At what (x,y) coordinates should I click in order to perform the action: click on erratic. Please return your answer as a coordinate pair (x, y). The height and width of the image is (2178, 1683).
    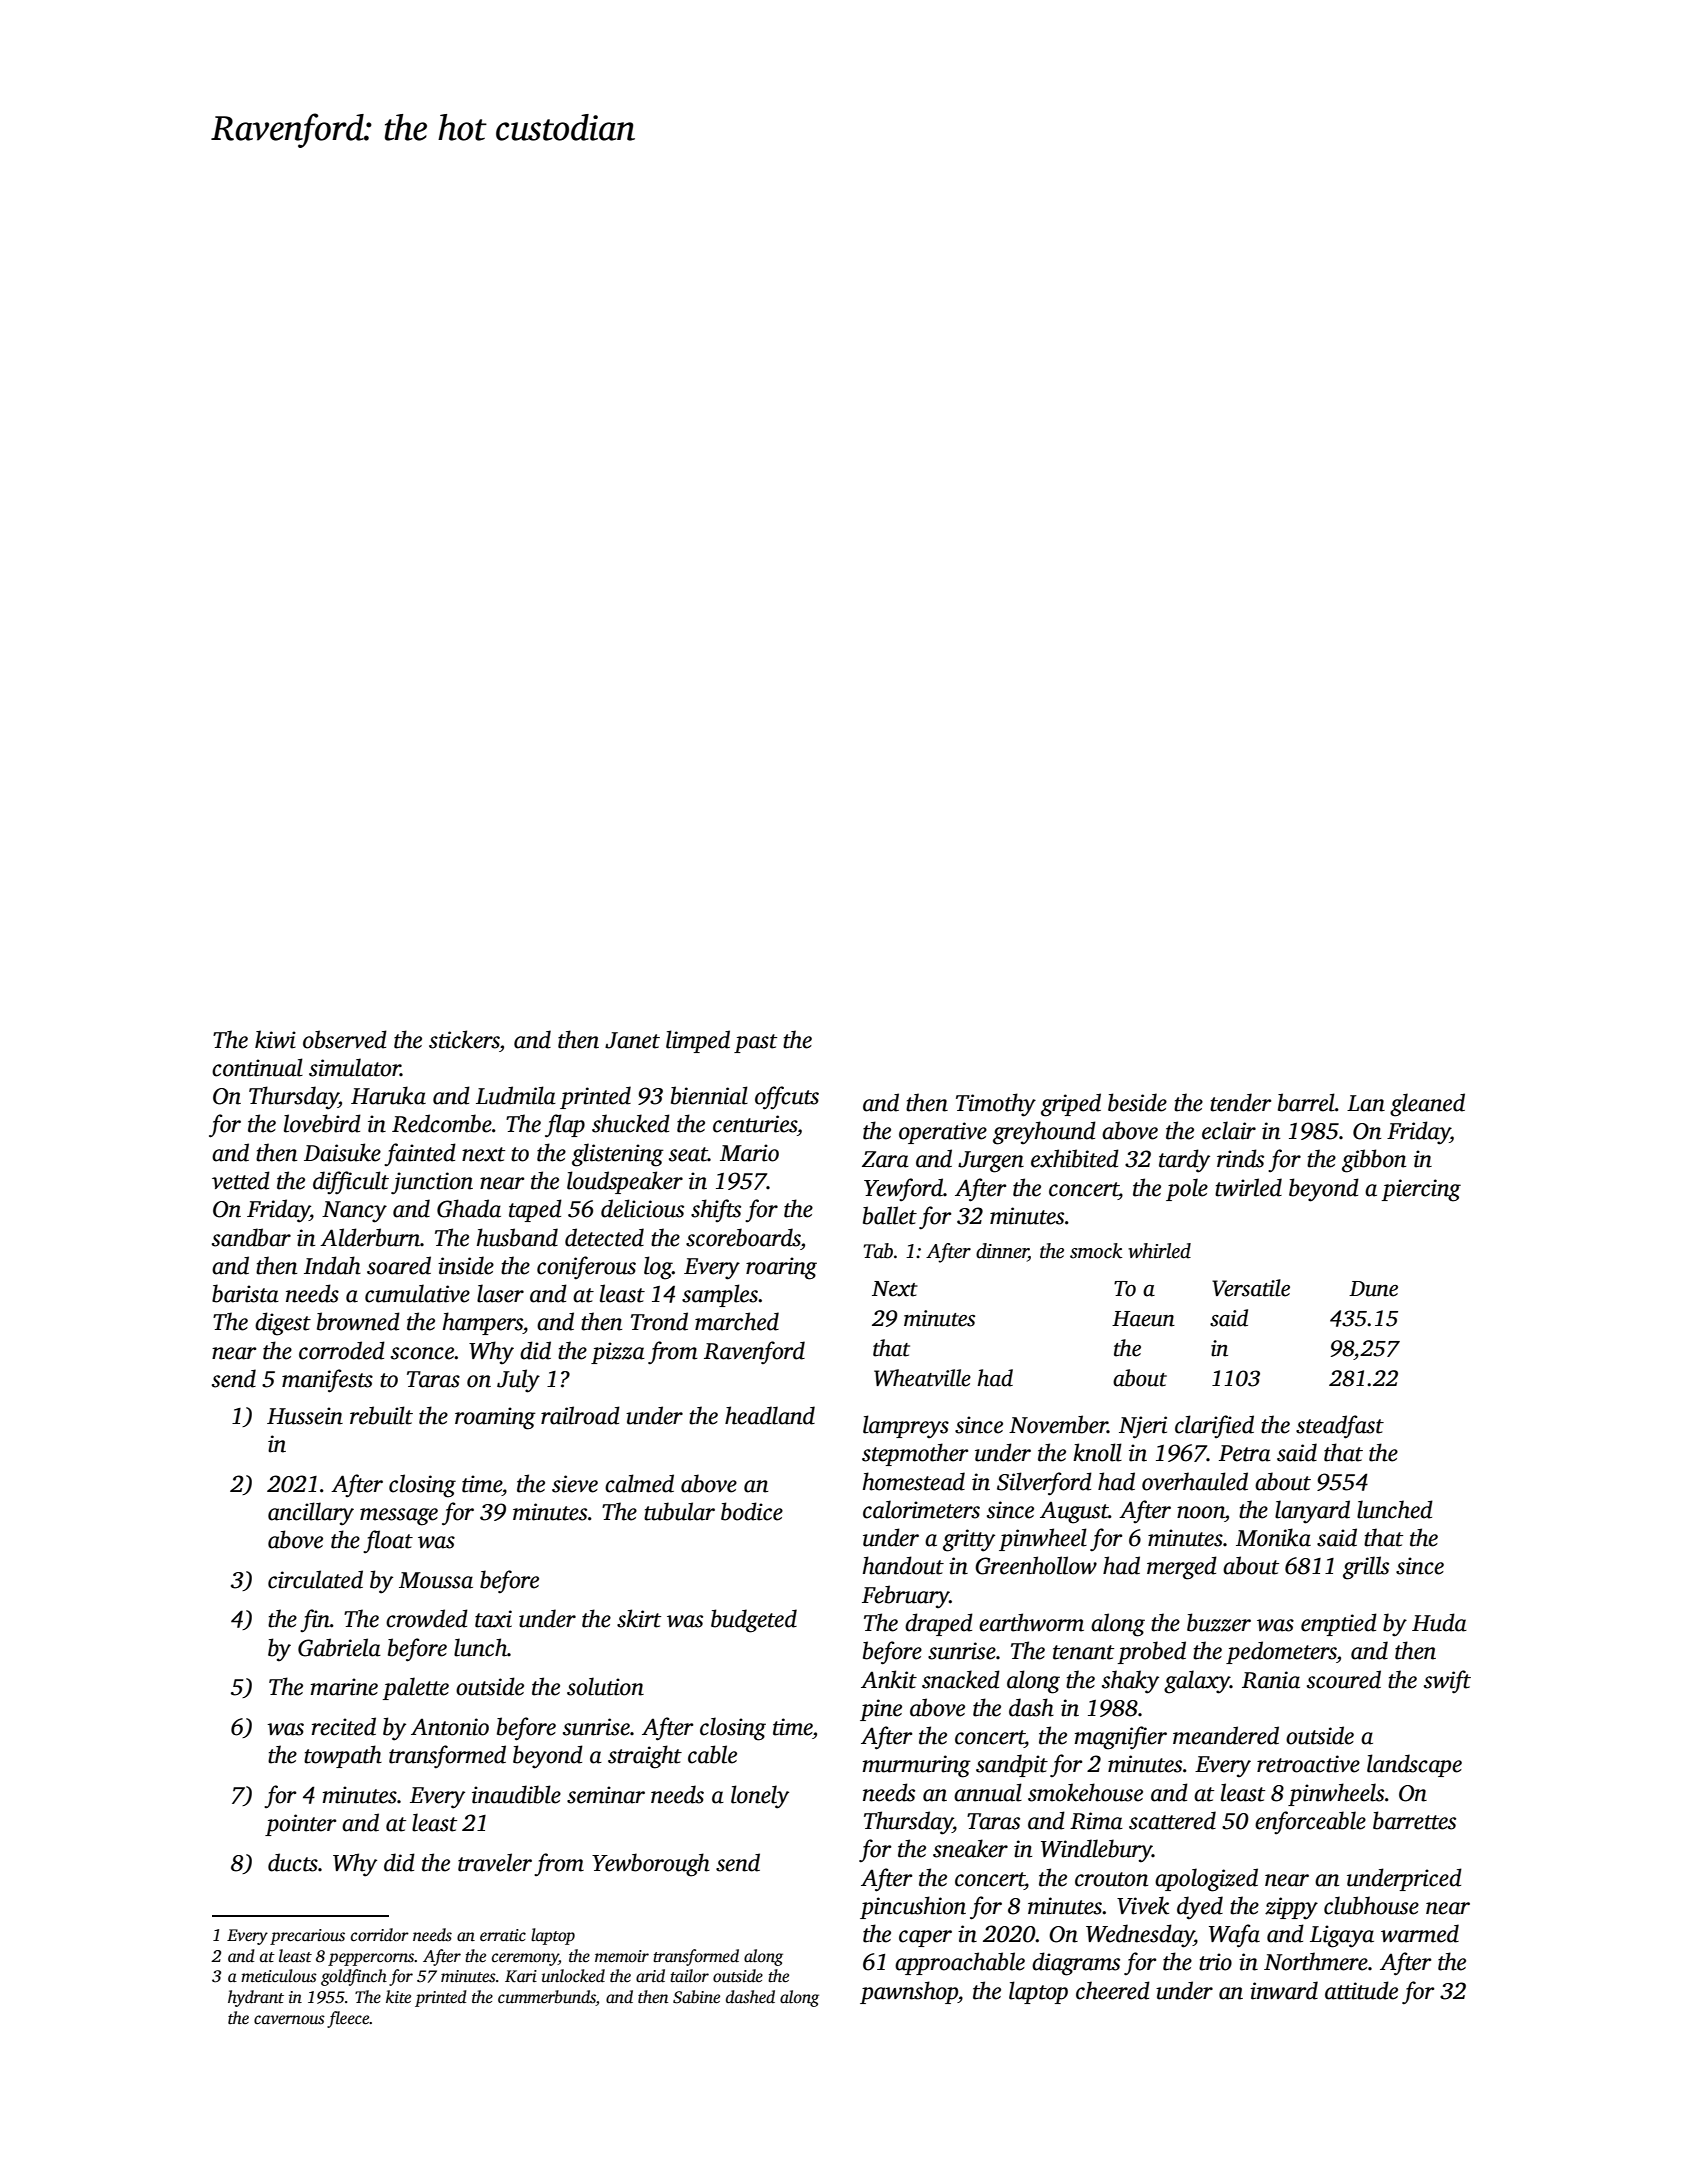
    Looking at the image, I should click on (503, 1935).
